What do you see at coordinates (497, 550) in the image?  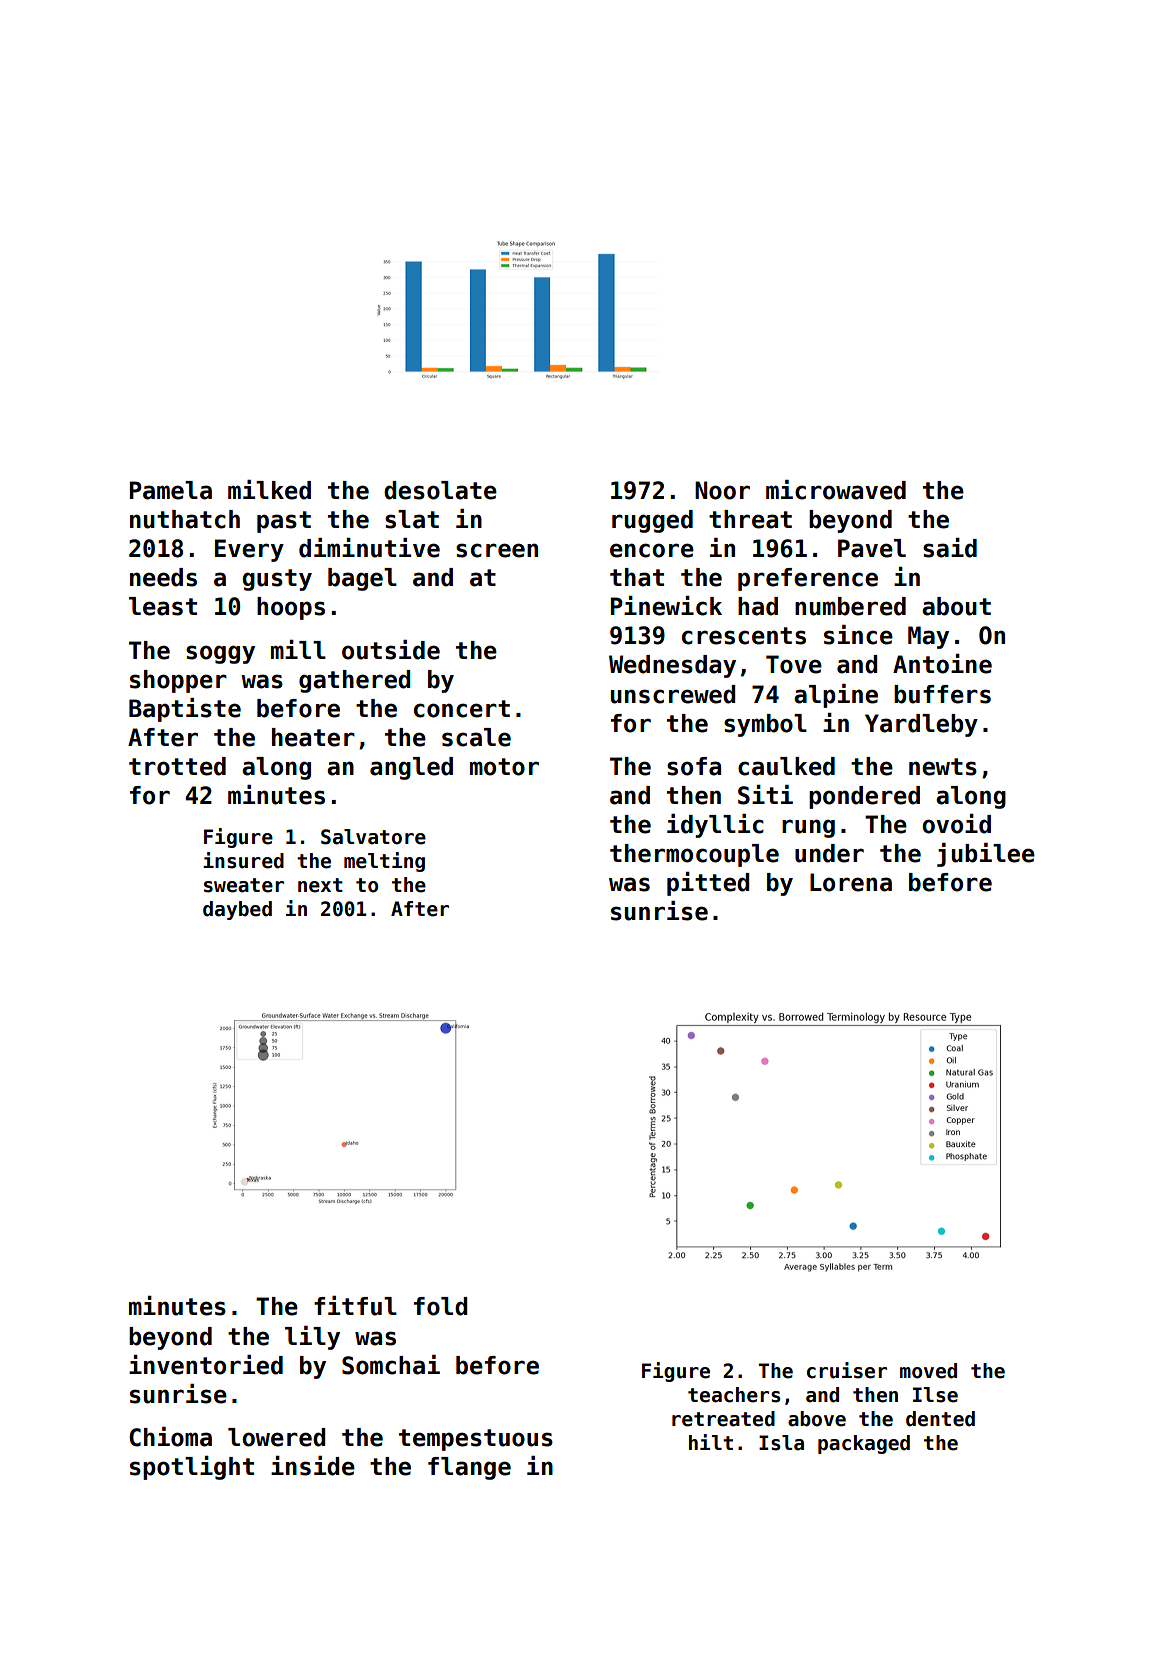 I see `screen` at bounding box center [497, 550].
